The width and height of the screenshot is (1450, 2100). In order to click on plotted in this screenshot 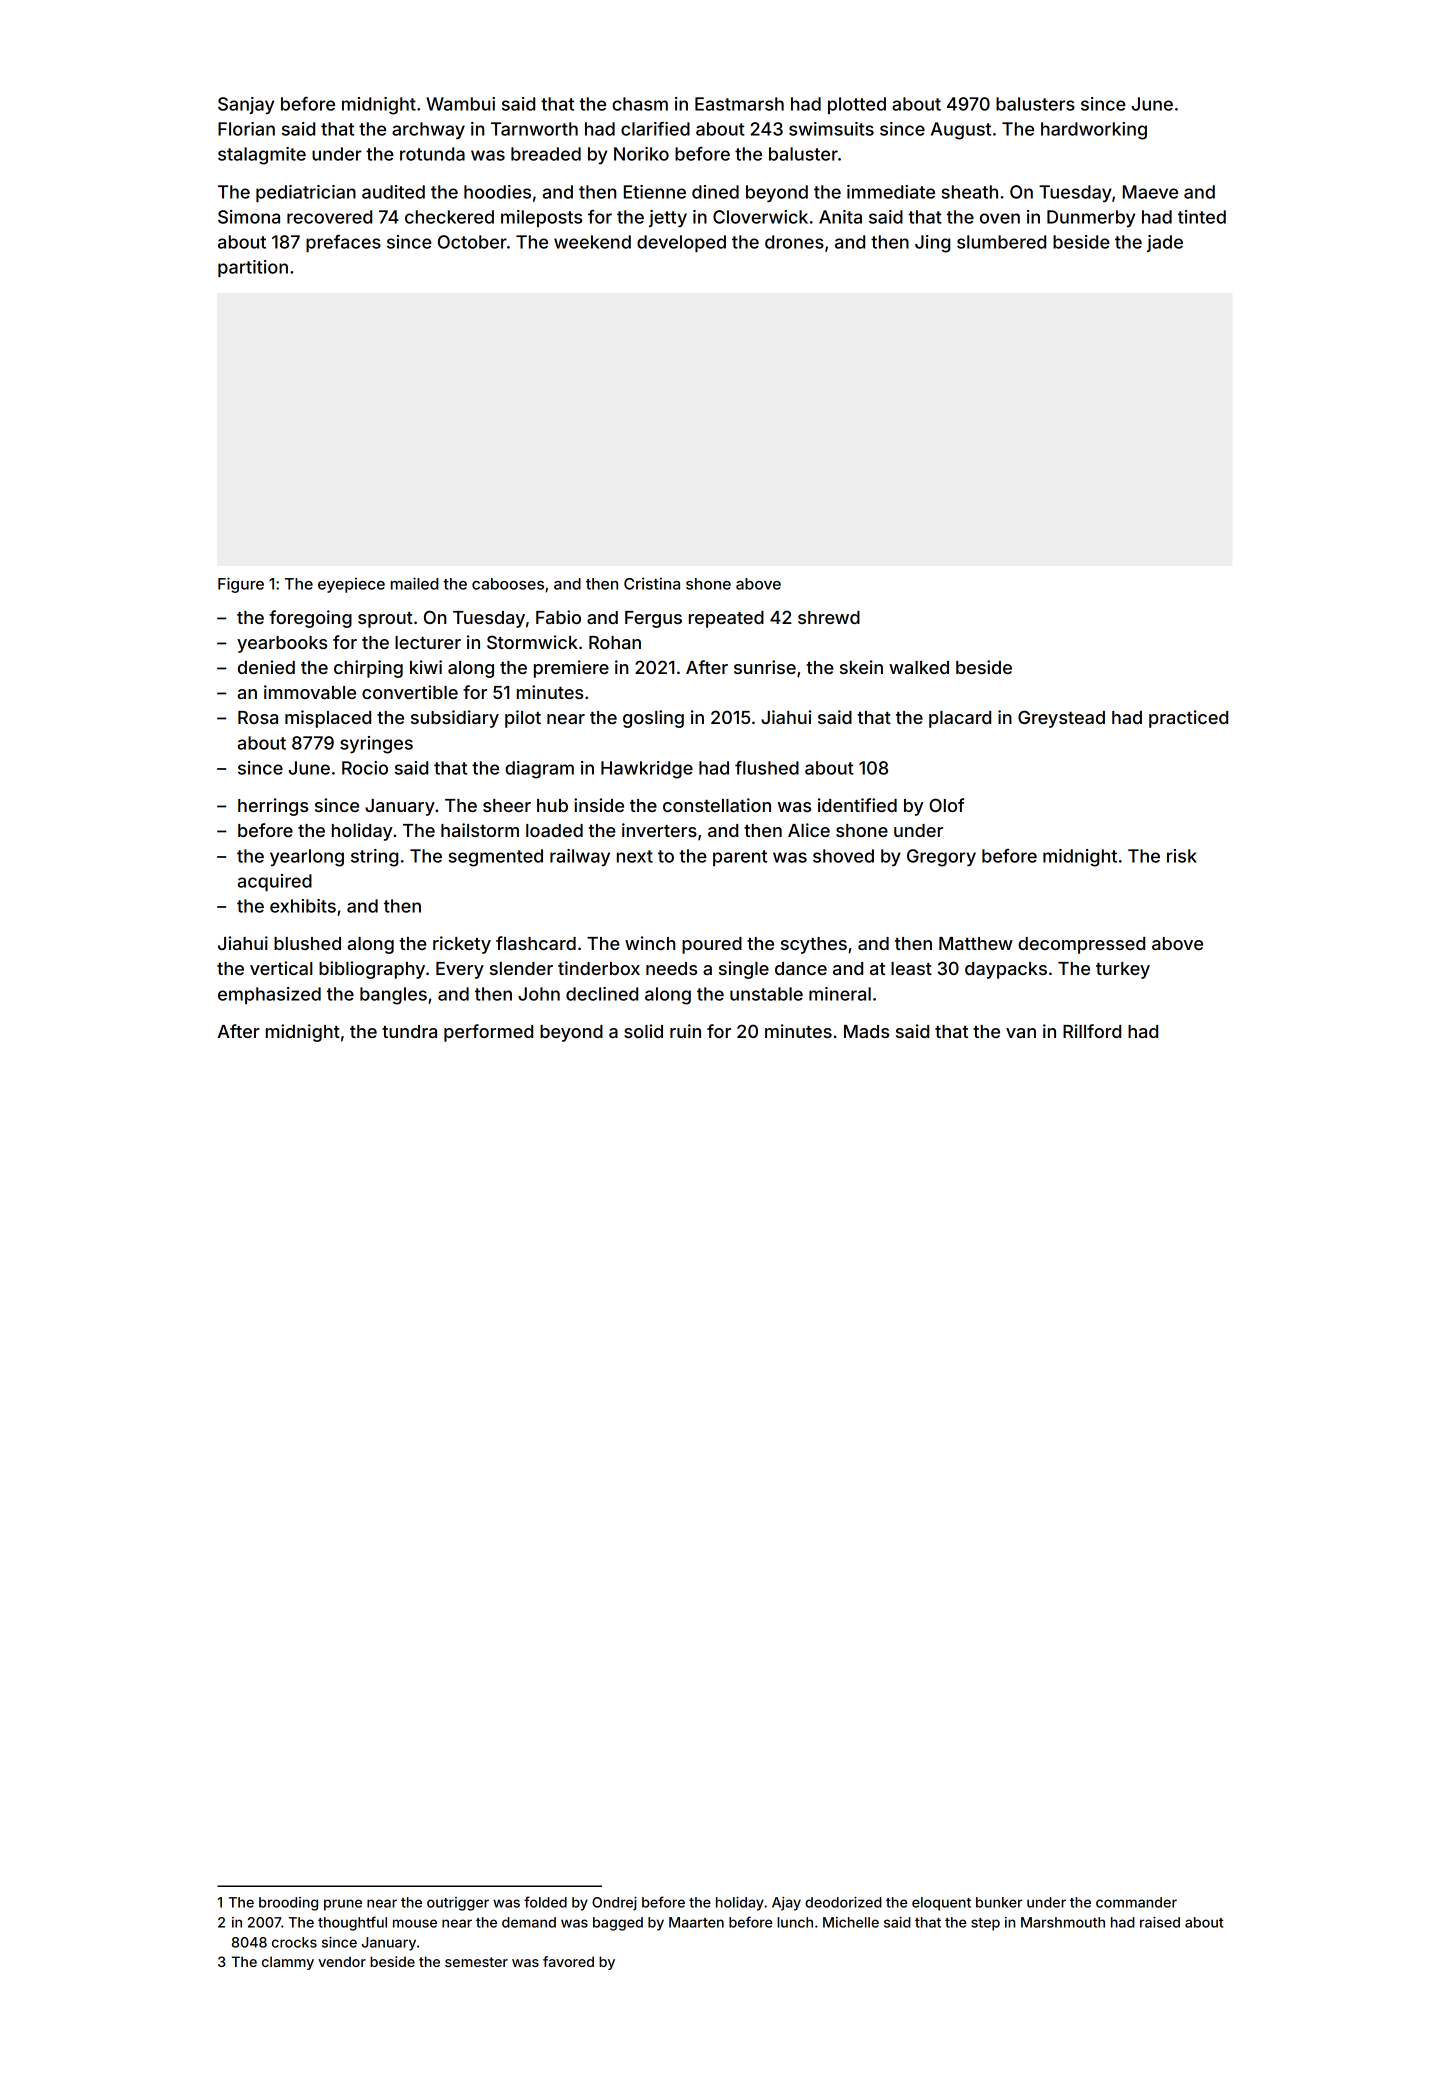, I will do `click(857, 105)`.
